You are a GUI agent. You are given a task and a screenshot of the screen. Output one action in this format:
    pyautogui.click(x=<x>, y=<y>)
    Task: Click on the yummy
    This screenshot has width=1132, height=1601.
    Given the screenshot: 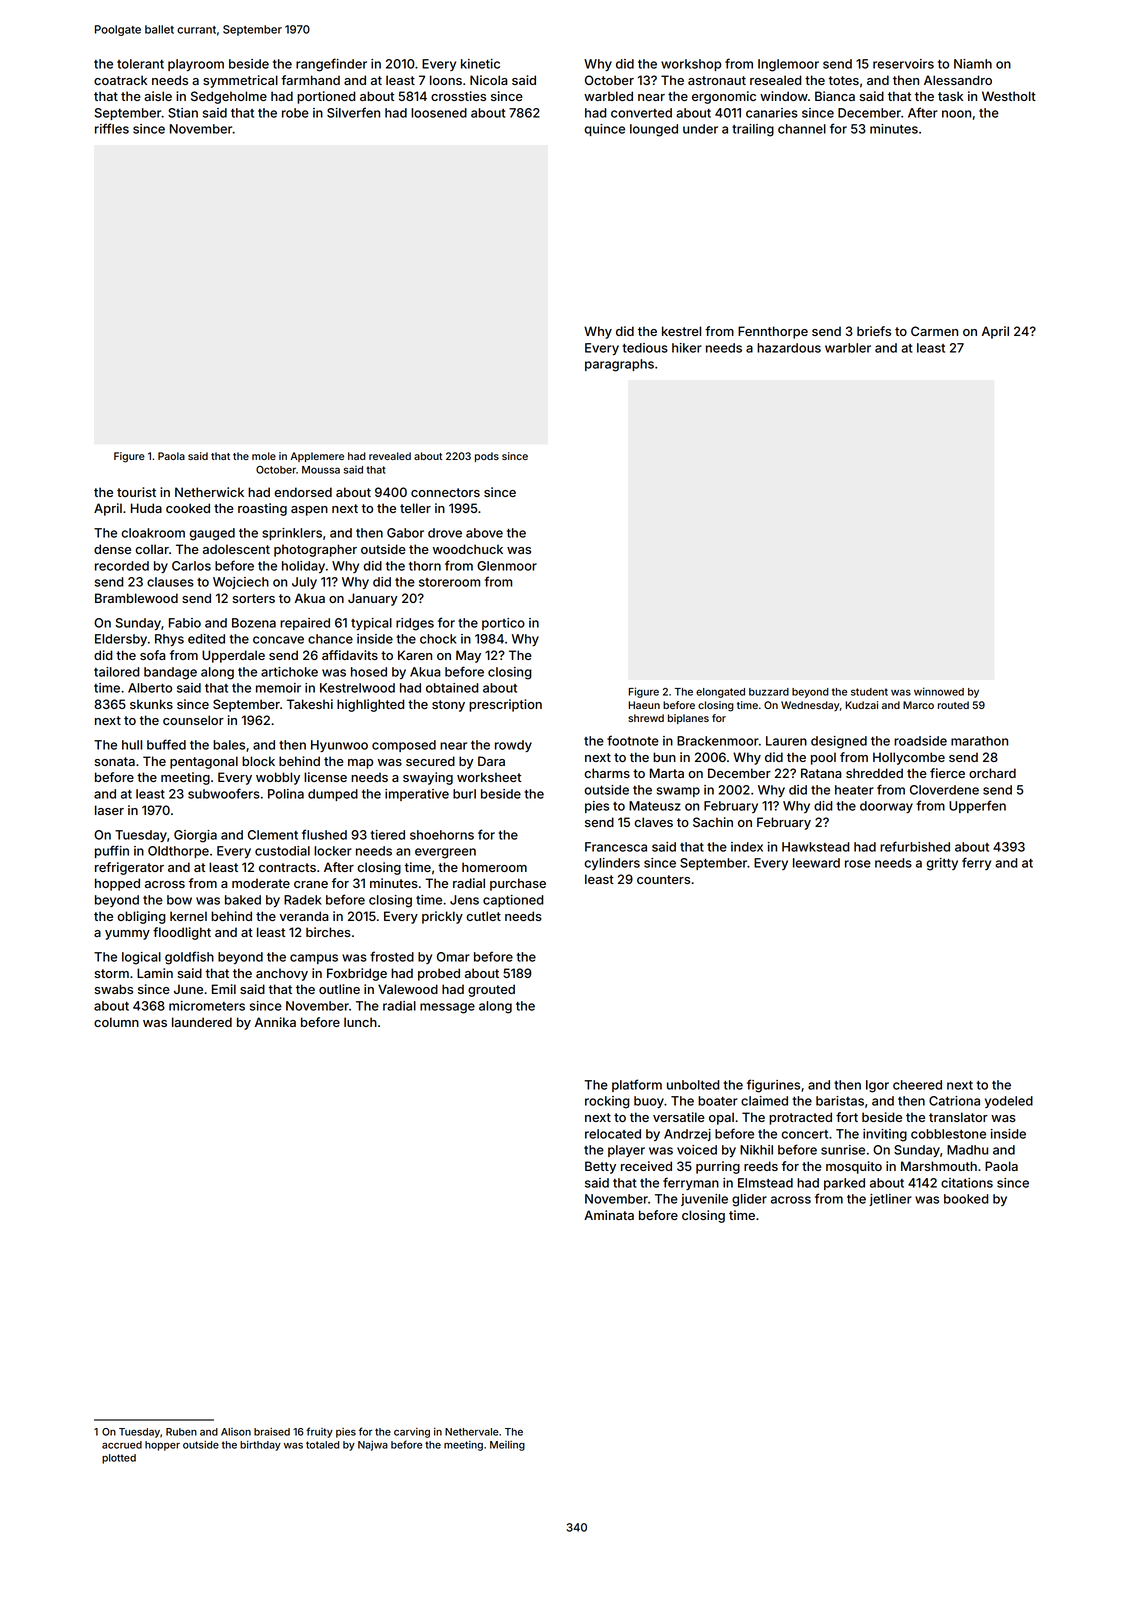 What is the action you would take?
    pyautogui.click(x=127, y=935)
